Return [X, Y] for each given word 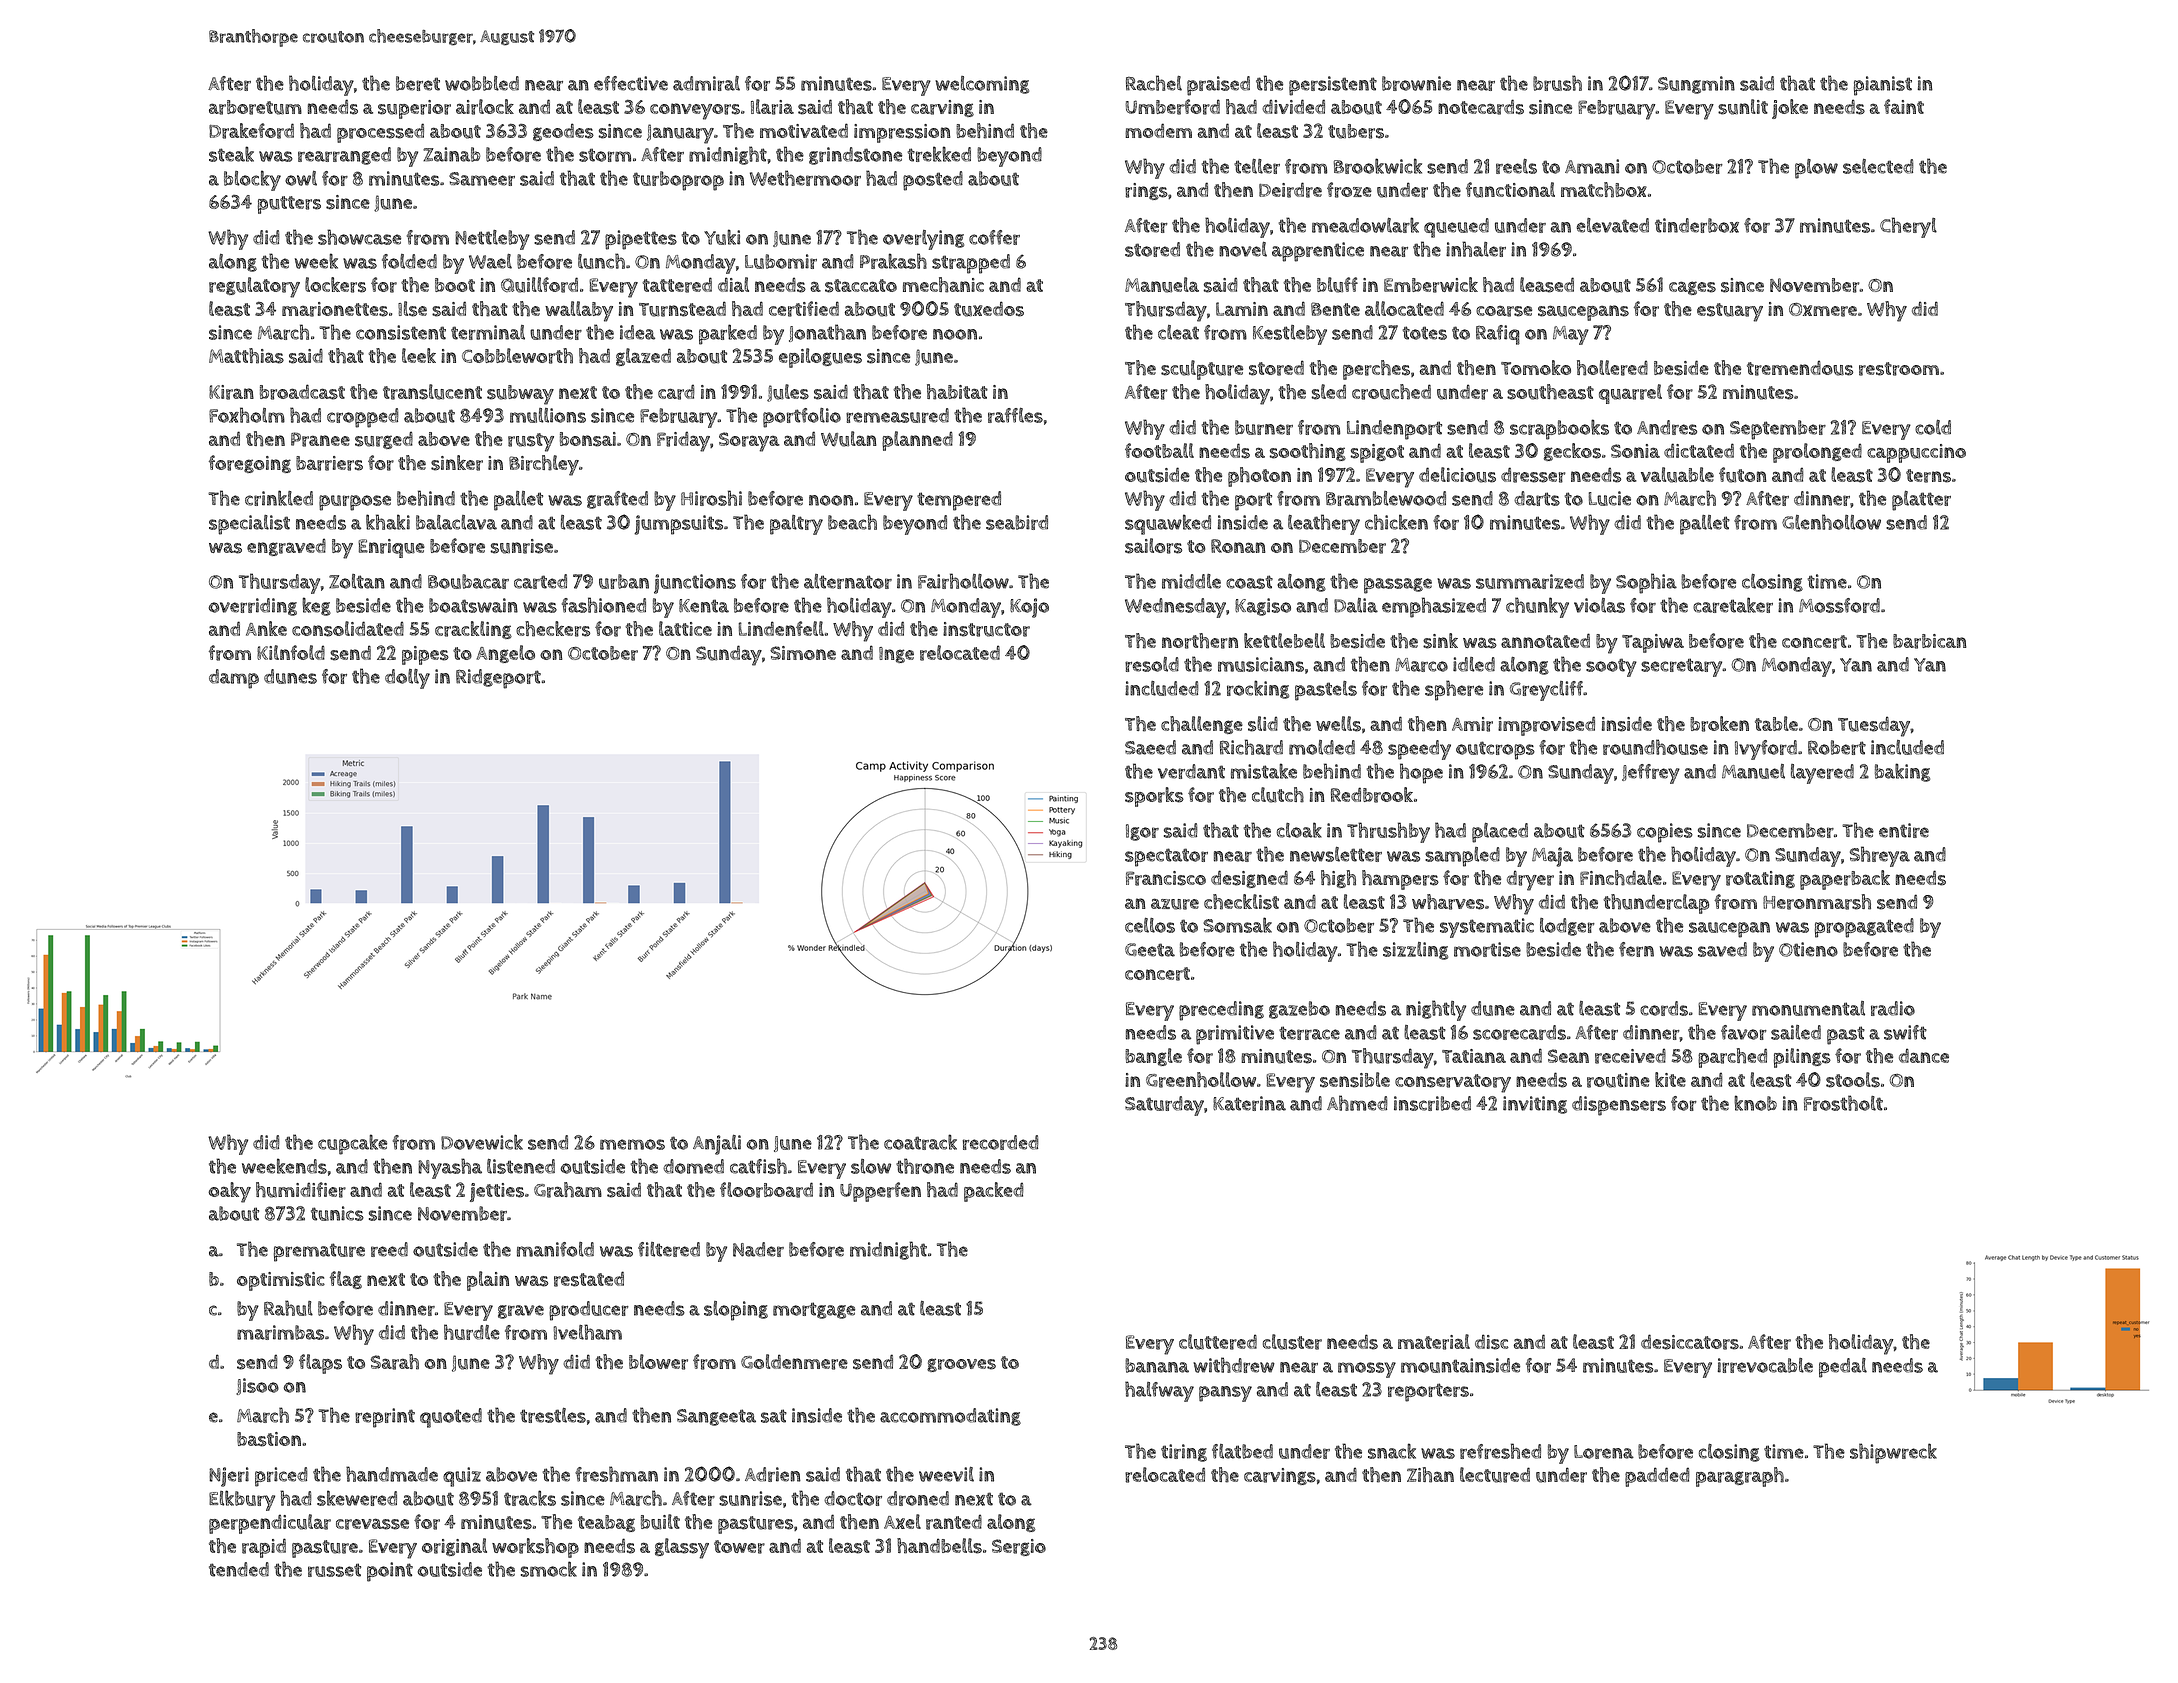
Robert [1837, 747]
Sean [1568, 1056]
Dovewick [482, 1142]
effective [631, 83]
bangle [1153, 1057]
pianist [1883, 86]
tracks [530, 1498]
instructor [986, 629]
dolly [407, 679]
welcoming [982, 85]
